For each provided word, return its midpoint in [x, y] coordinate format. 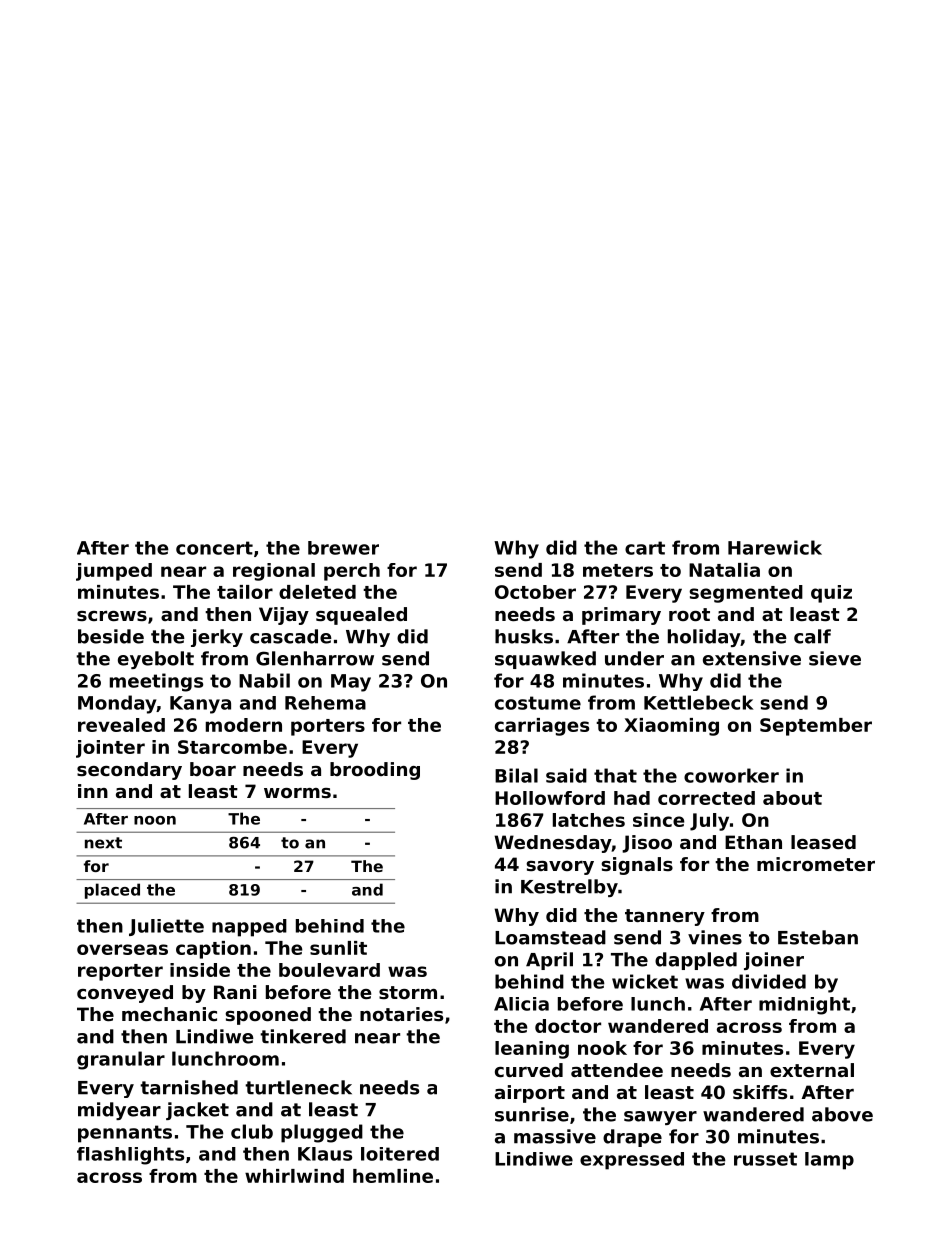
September [816, 727]
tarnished [189, 1087]
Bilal [516, 775]
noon [155, 820]
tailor [245, 592]
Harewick [775, 547]
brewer [343, 548]
